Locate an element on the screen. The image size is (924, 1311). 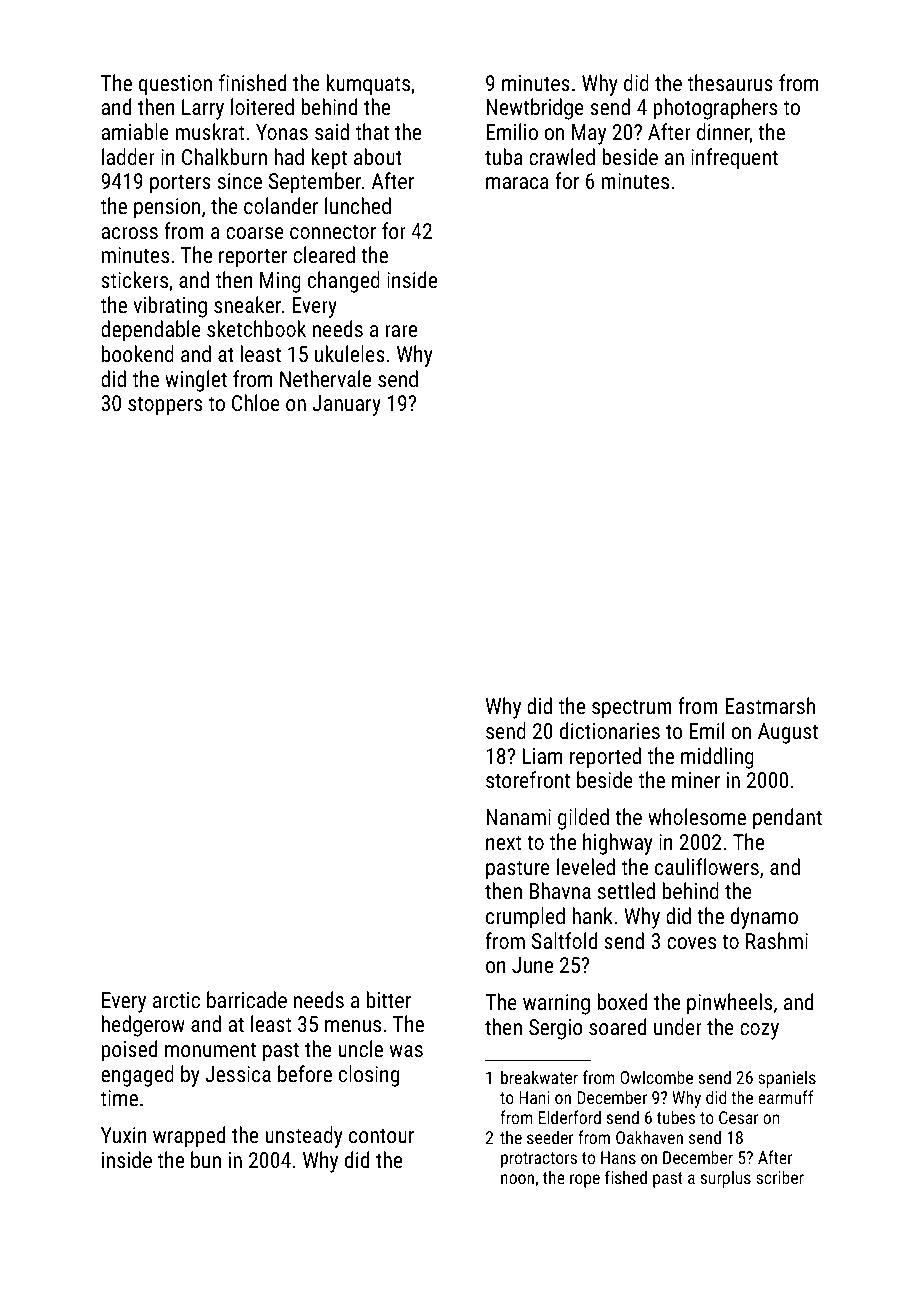
Elderford is located at coordinates (570, 1117).
